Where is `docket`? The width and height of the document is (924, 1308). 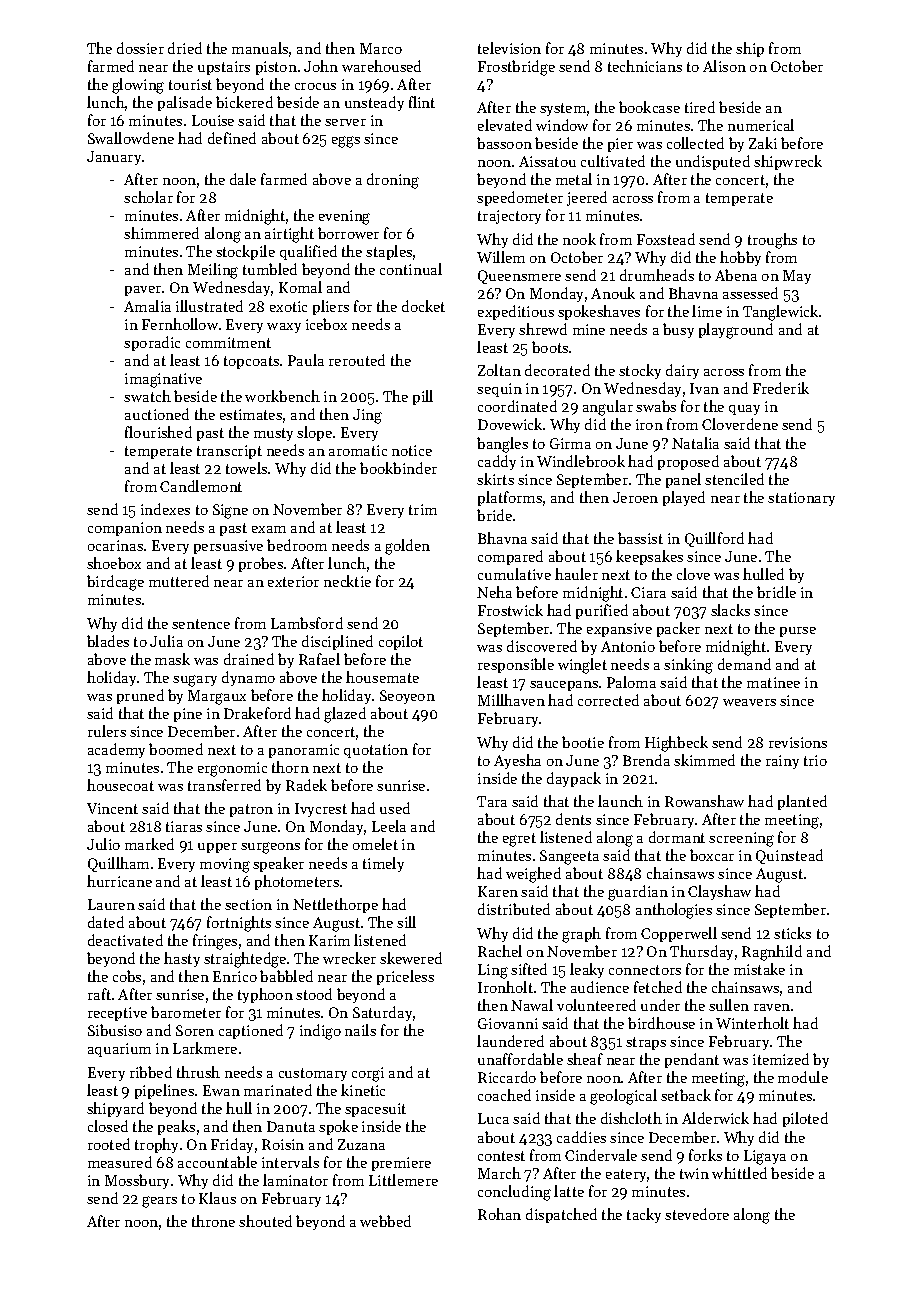 docket is located at coordinates (423, 306).
